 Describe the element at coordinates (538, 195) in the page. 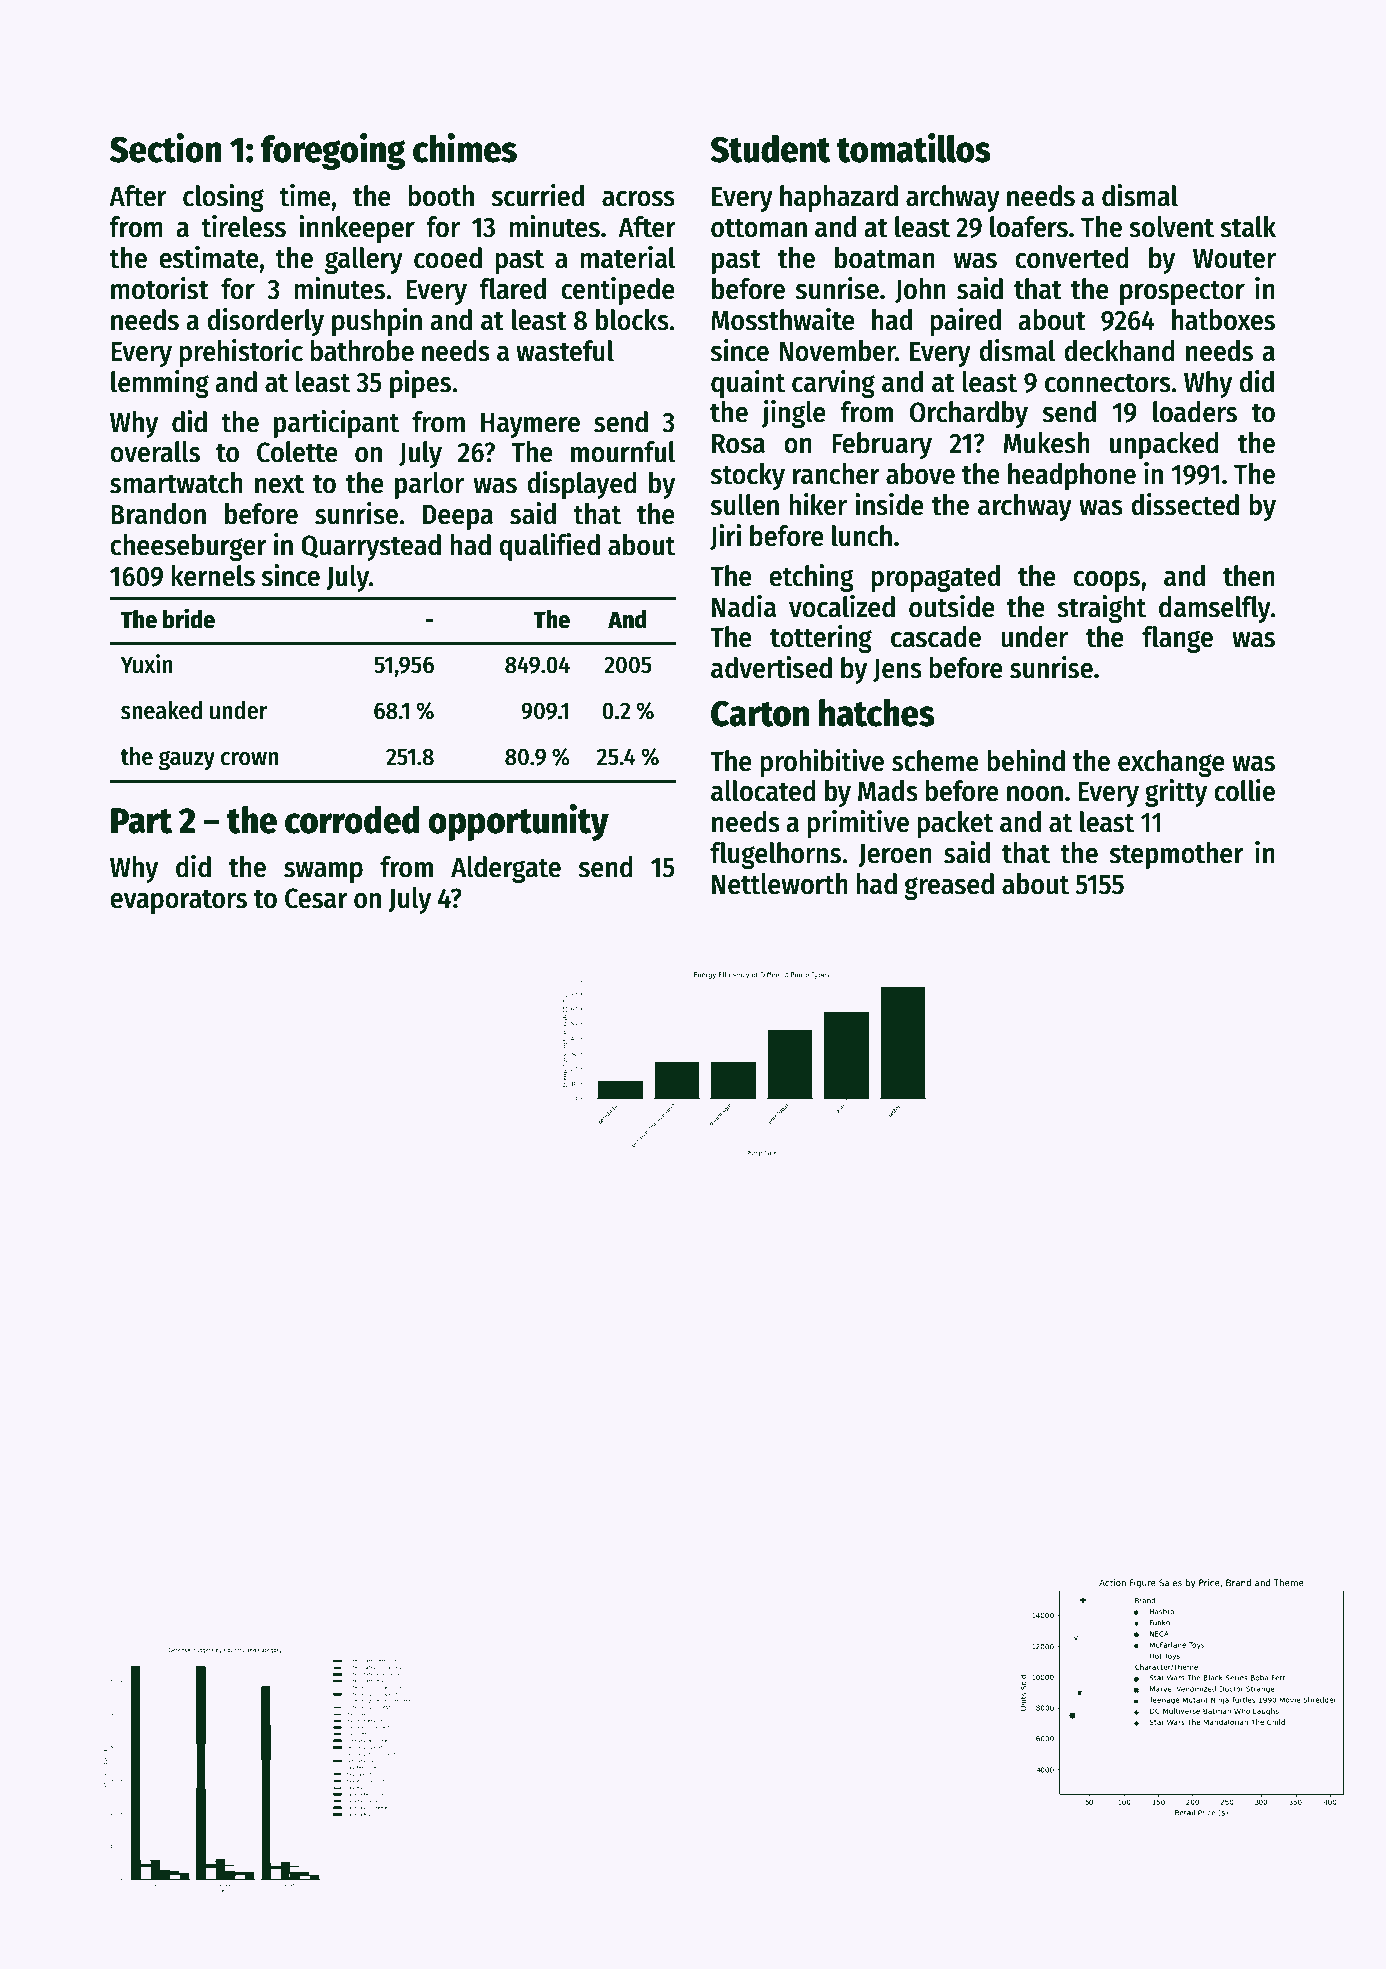

I see `scurried` at that location.
